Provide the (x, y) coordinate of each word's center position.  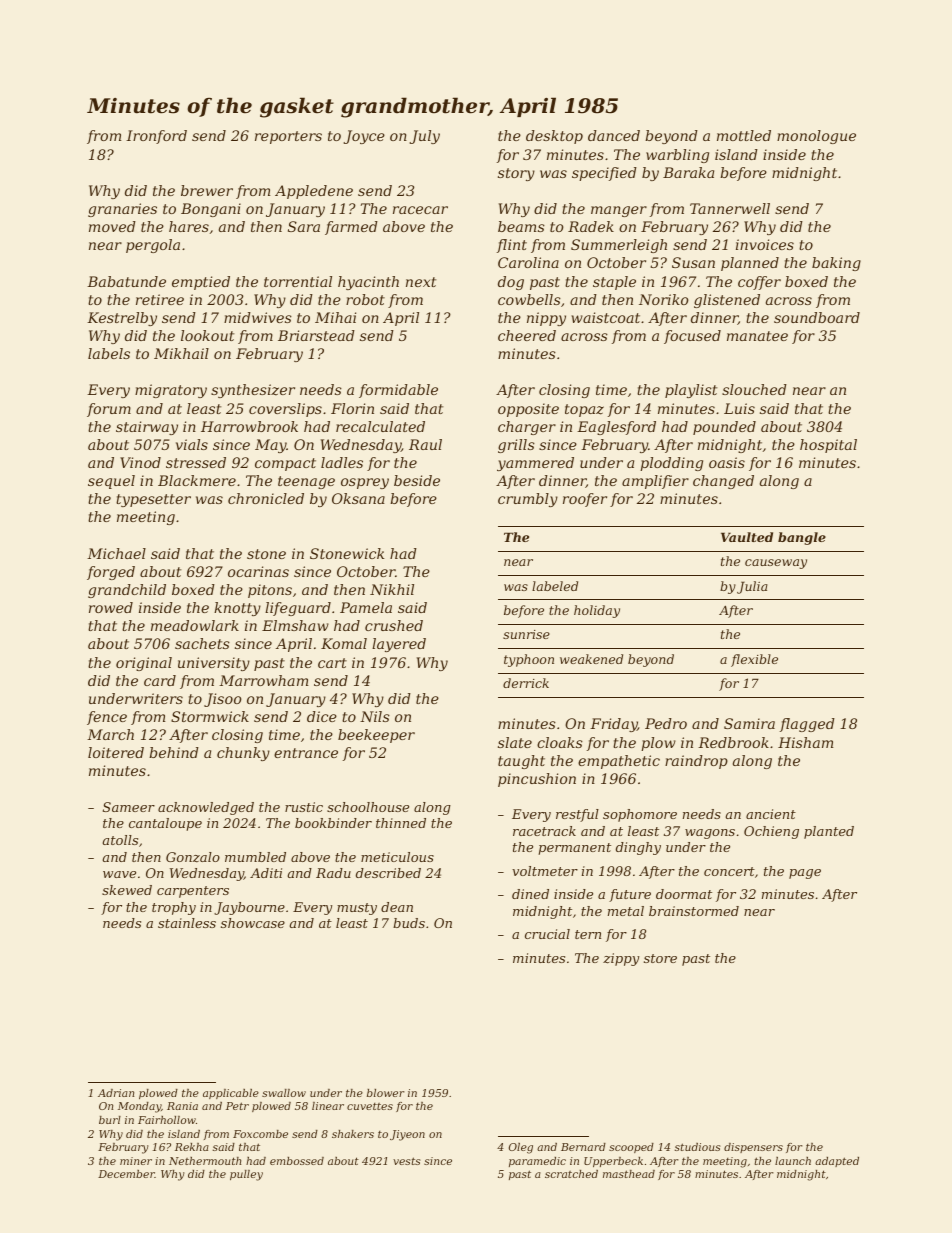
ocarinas (258, 571)
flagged (807, 725)
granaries (122, 210)
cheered (527, 335)
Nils (375, 716)
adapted (837, 1162)
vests (407, 1161)
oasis (727, 462)
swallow (284, 1093)
